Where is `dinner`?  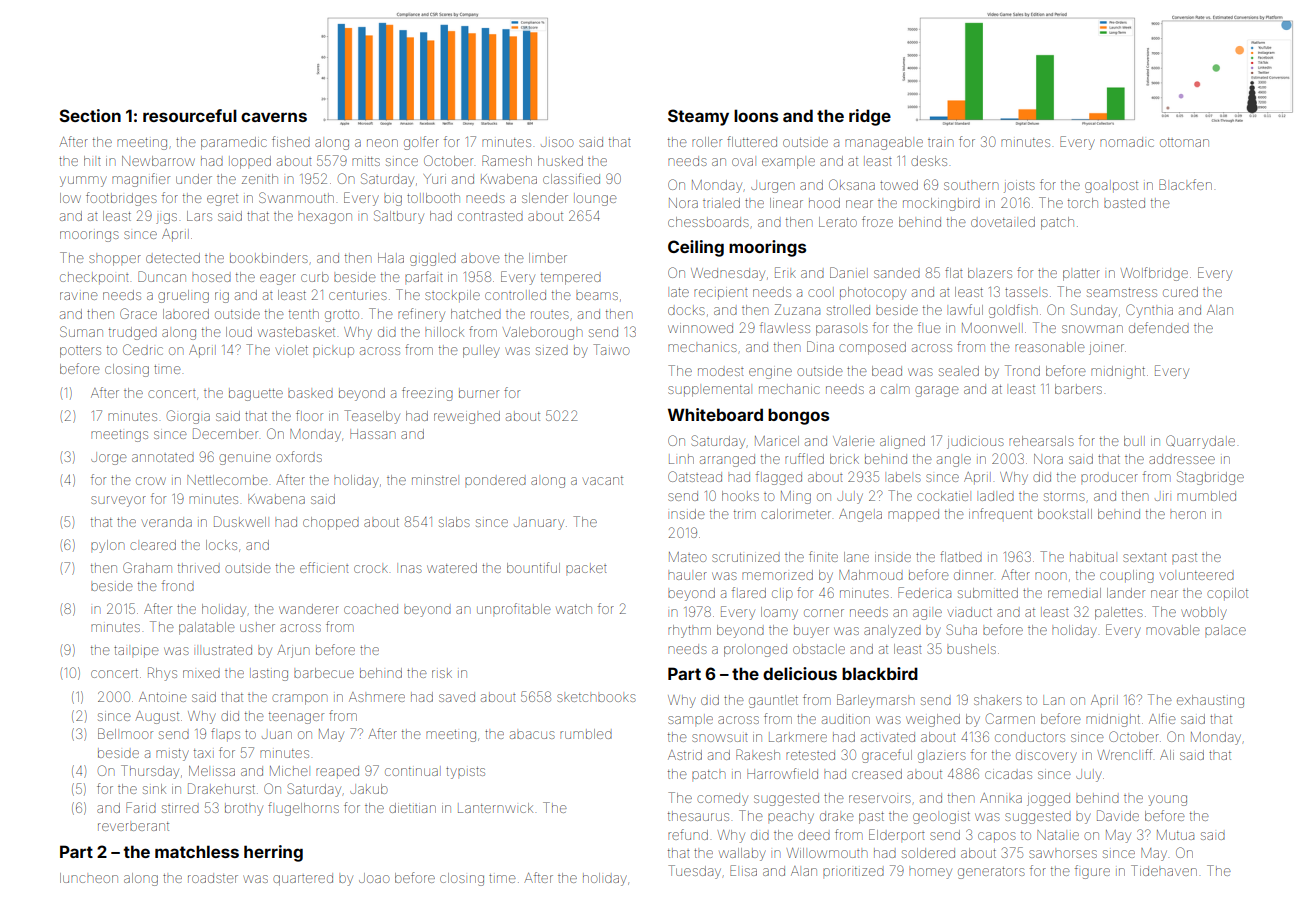 dinner is located at coordinates (973, 575).
